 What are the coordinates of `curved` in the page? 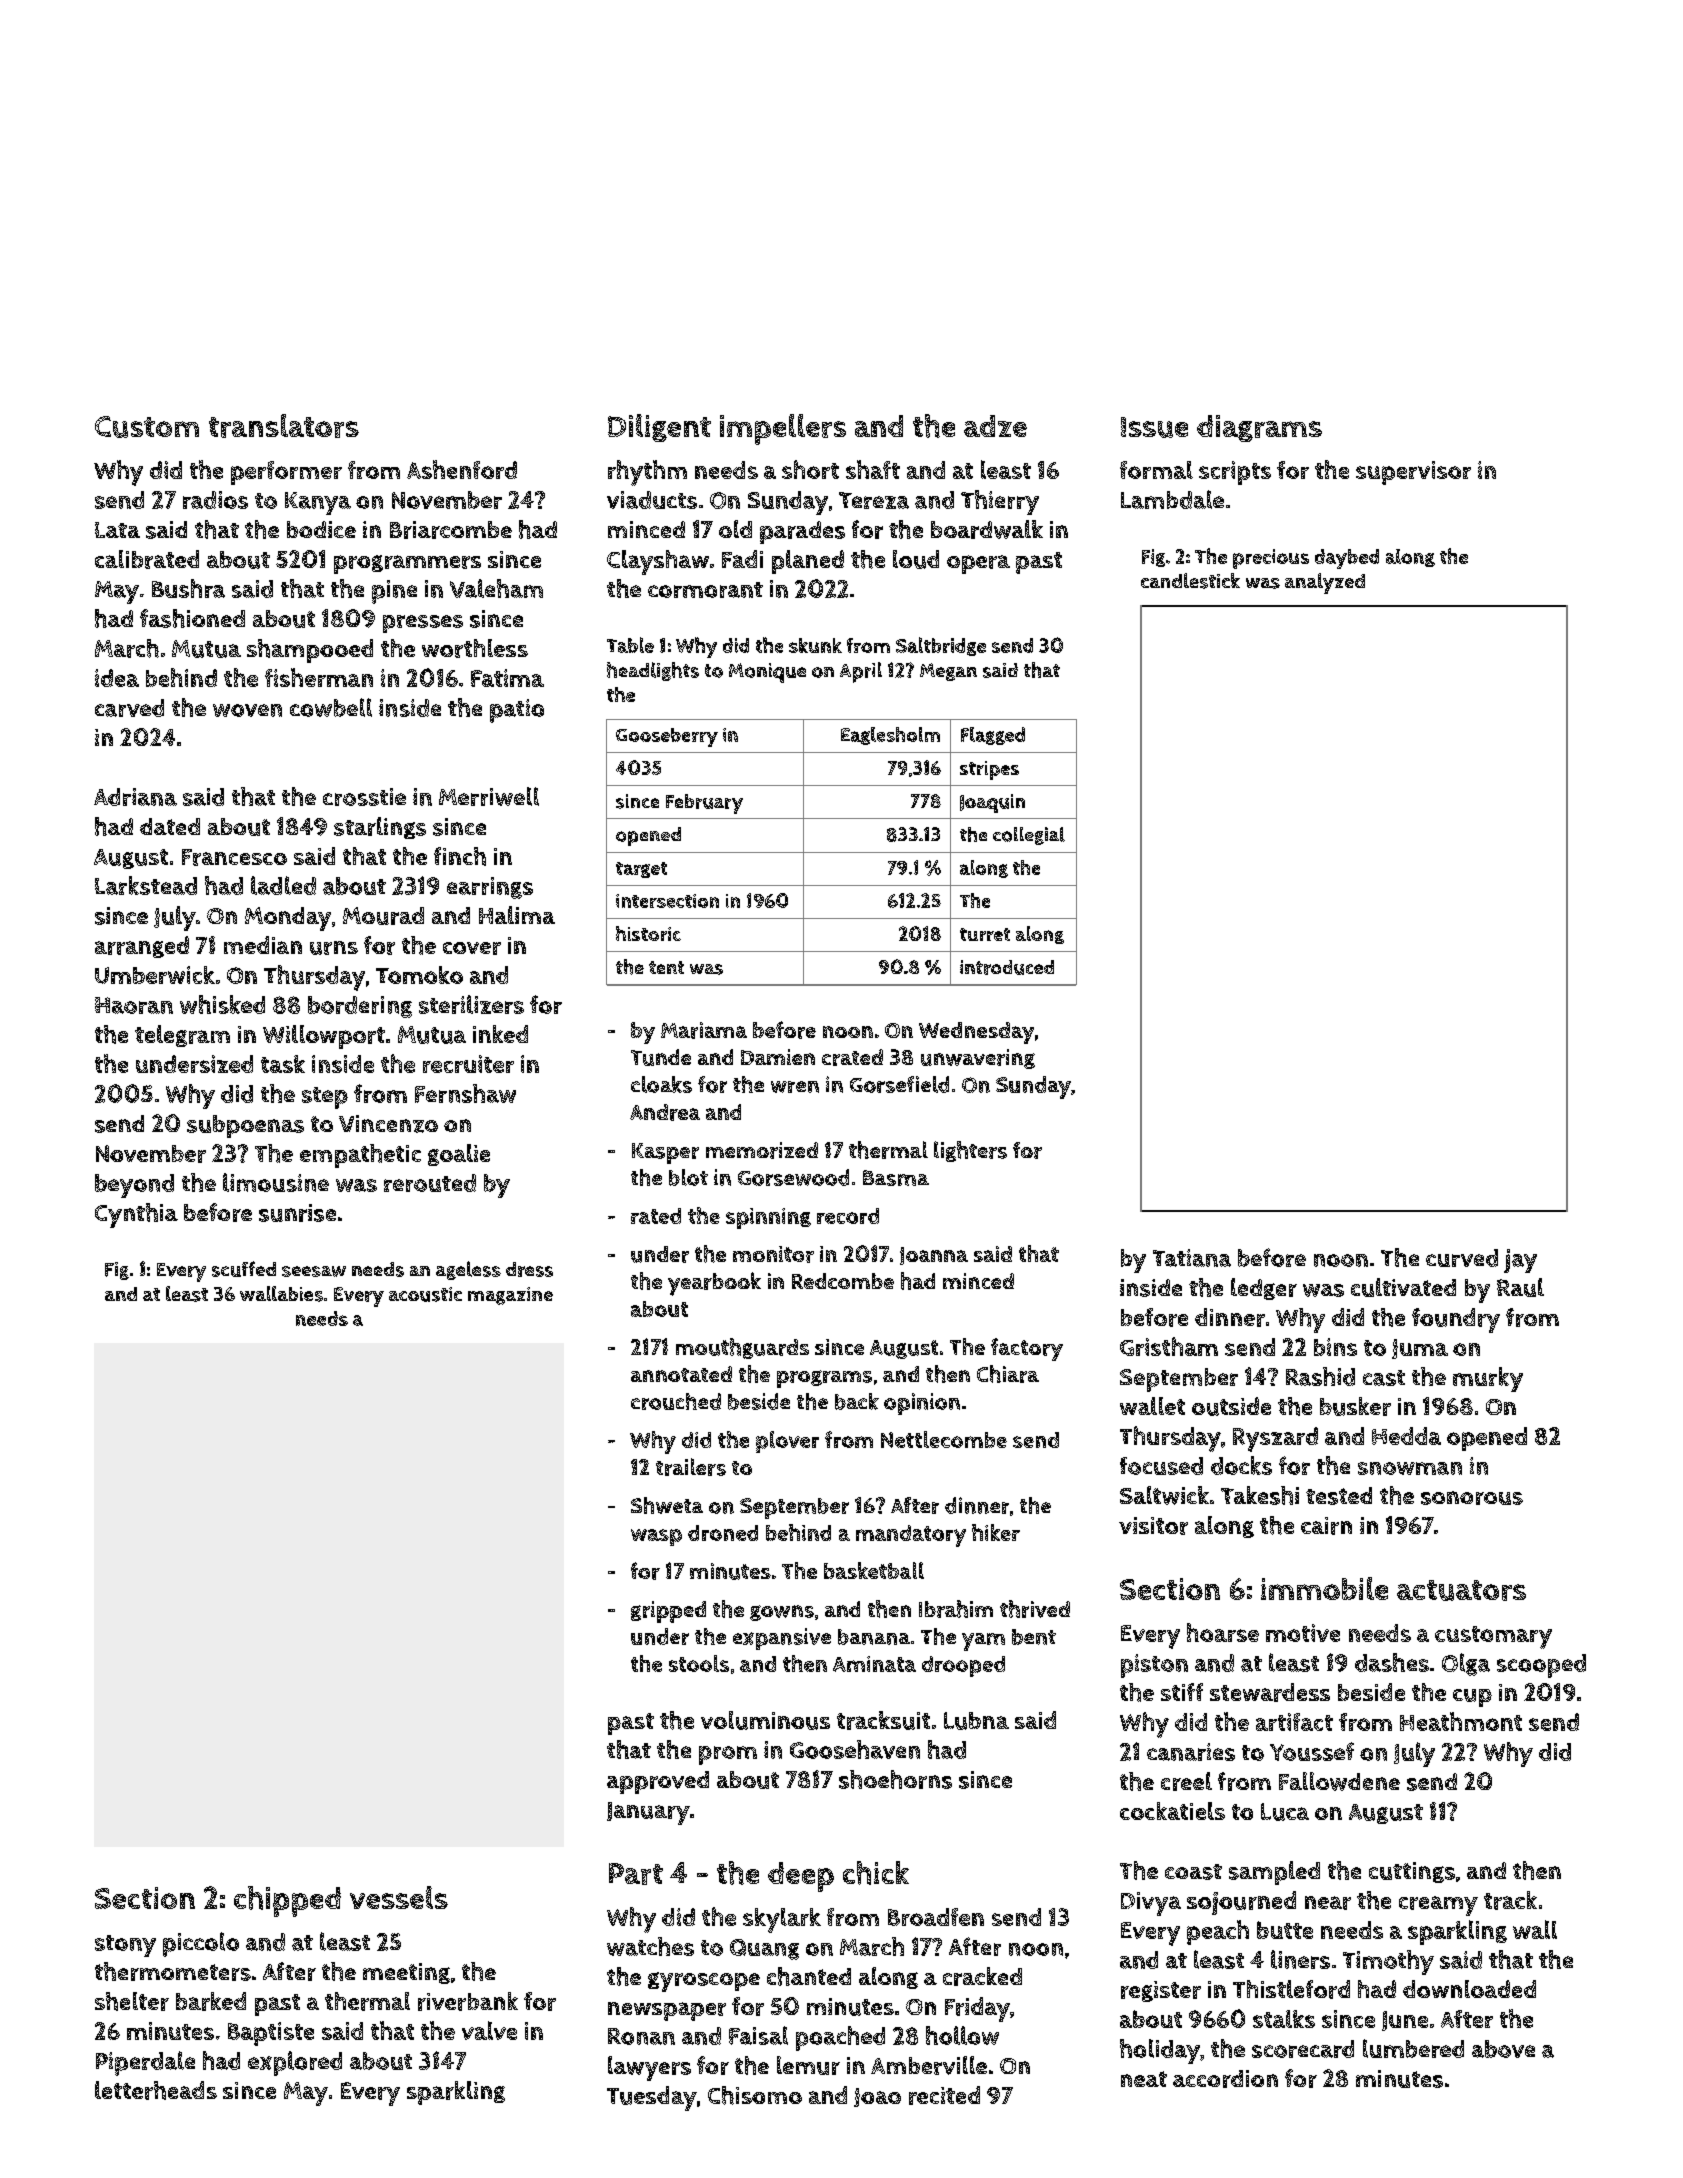 It's located at (1462, 1258).
